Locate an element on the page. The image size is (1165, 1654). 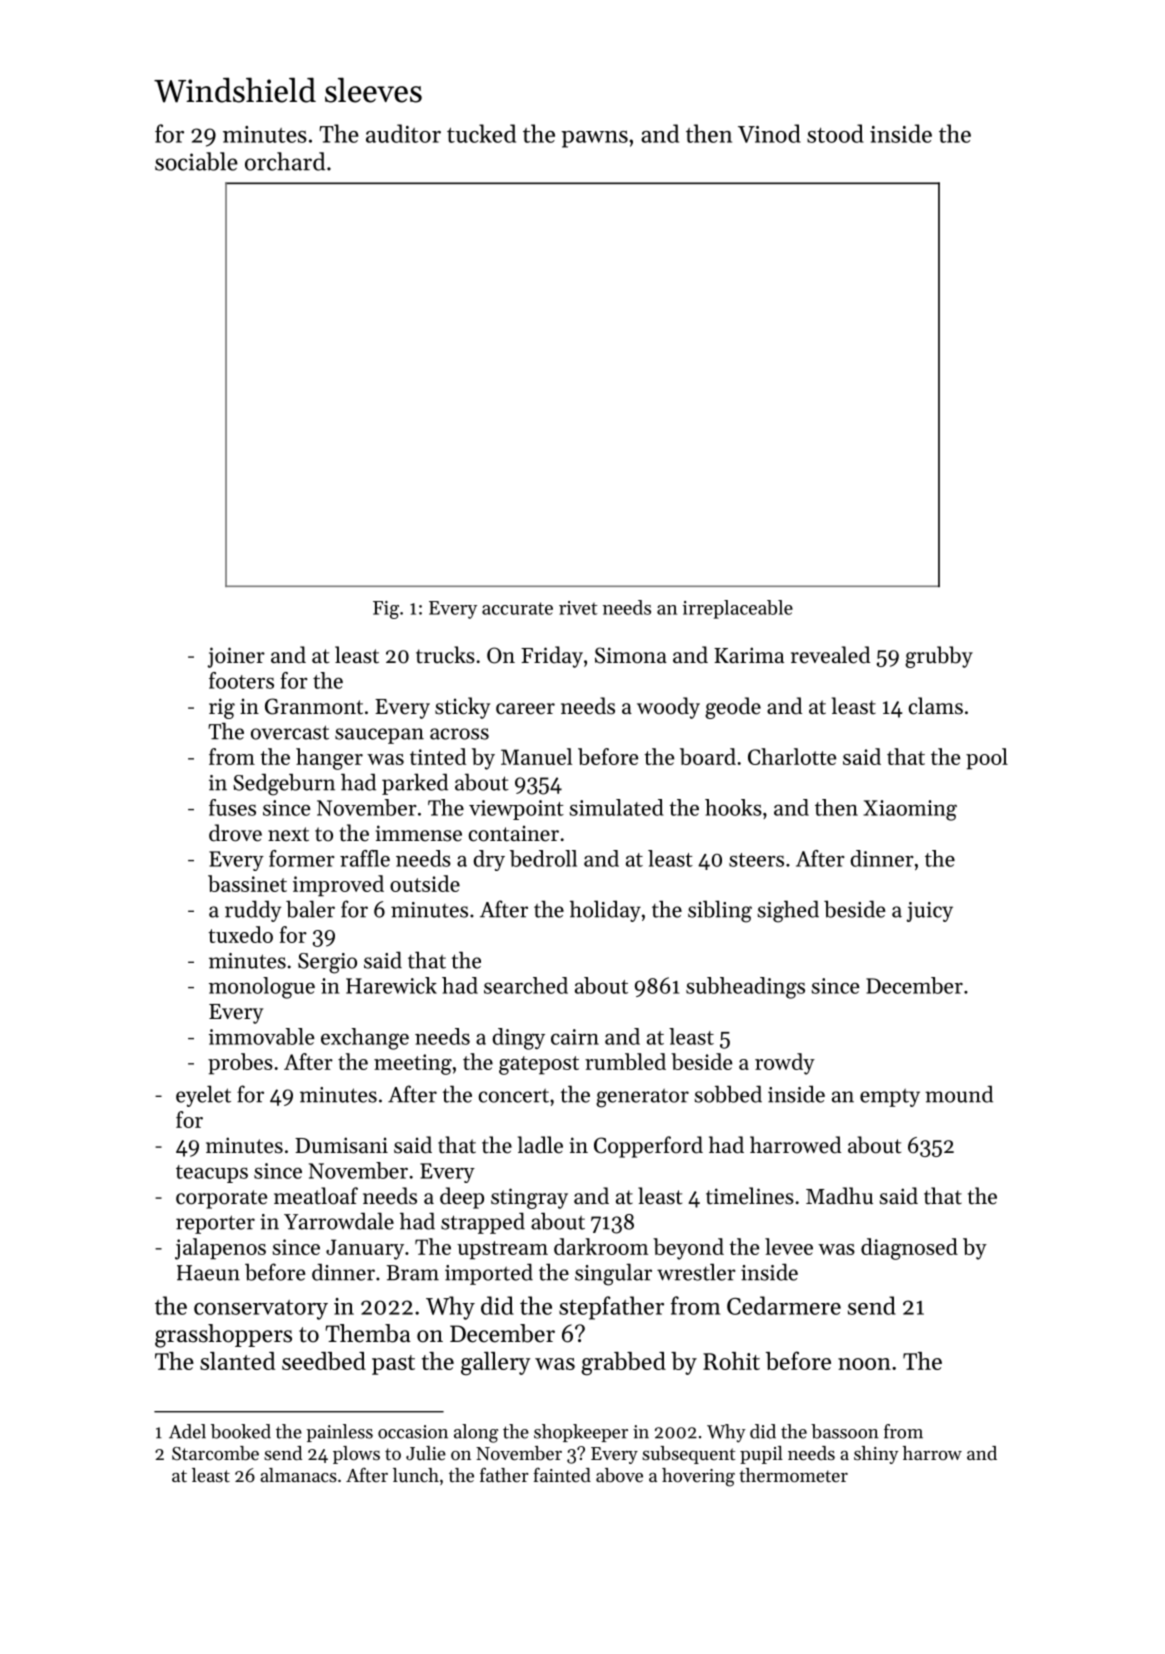
sociable is located at coordinates (196, 161).
